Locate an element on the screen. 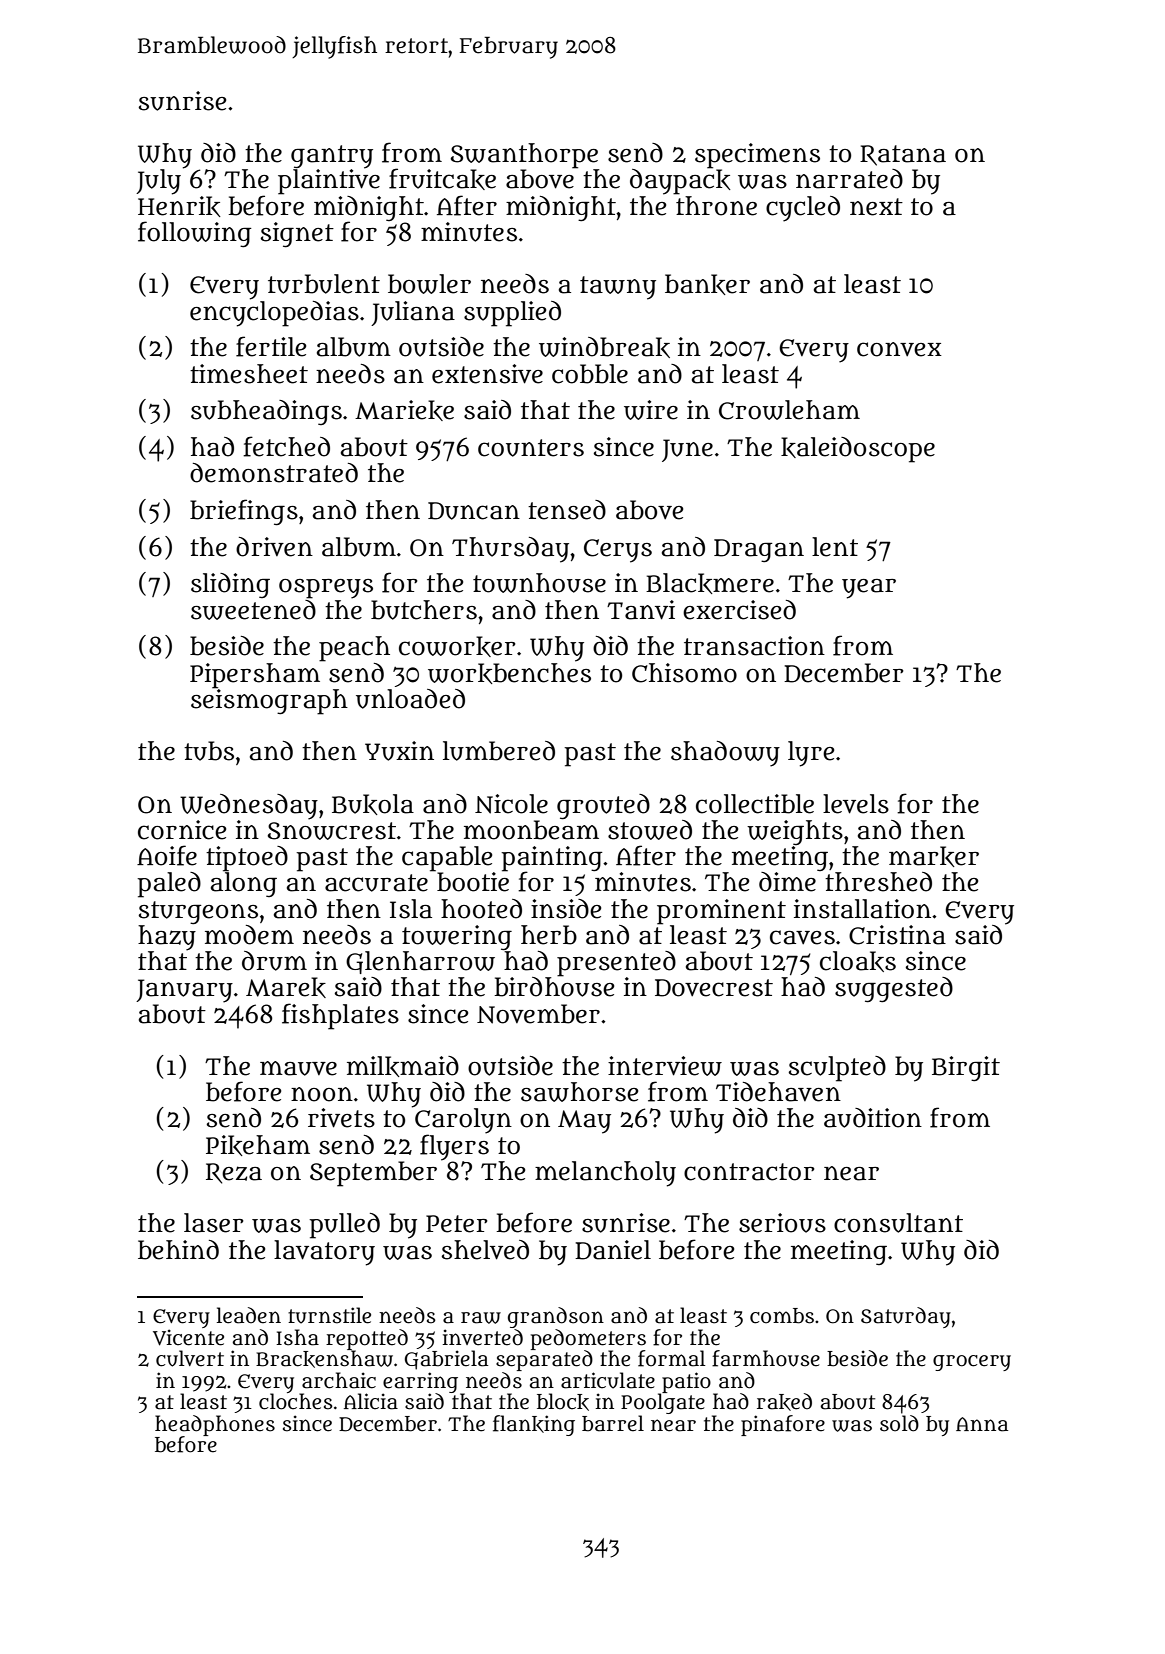  Carolyn is located at coordinates (463, 1121).
